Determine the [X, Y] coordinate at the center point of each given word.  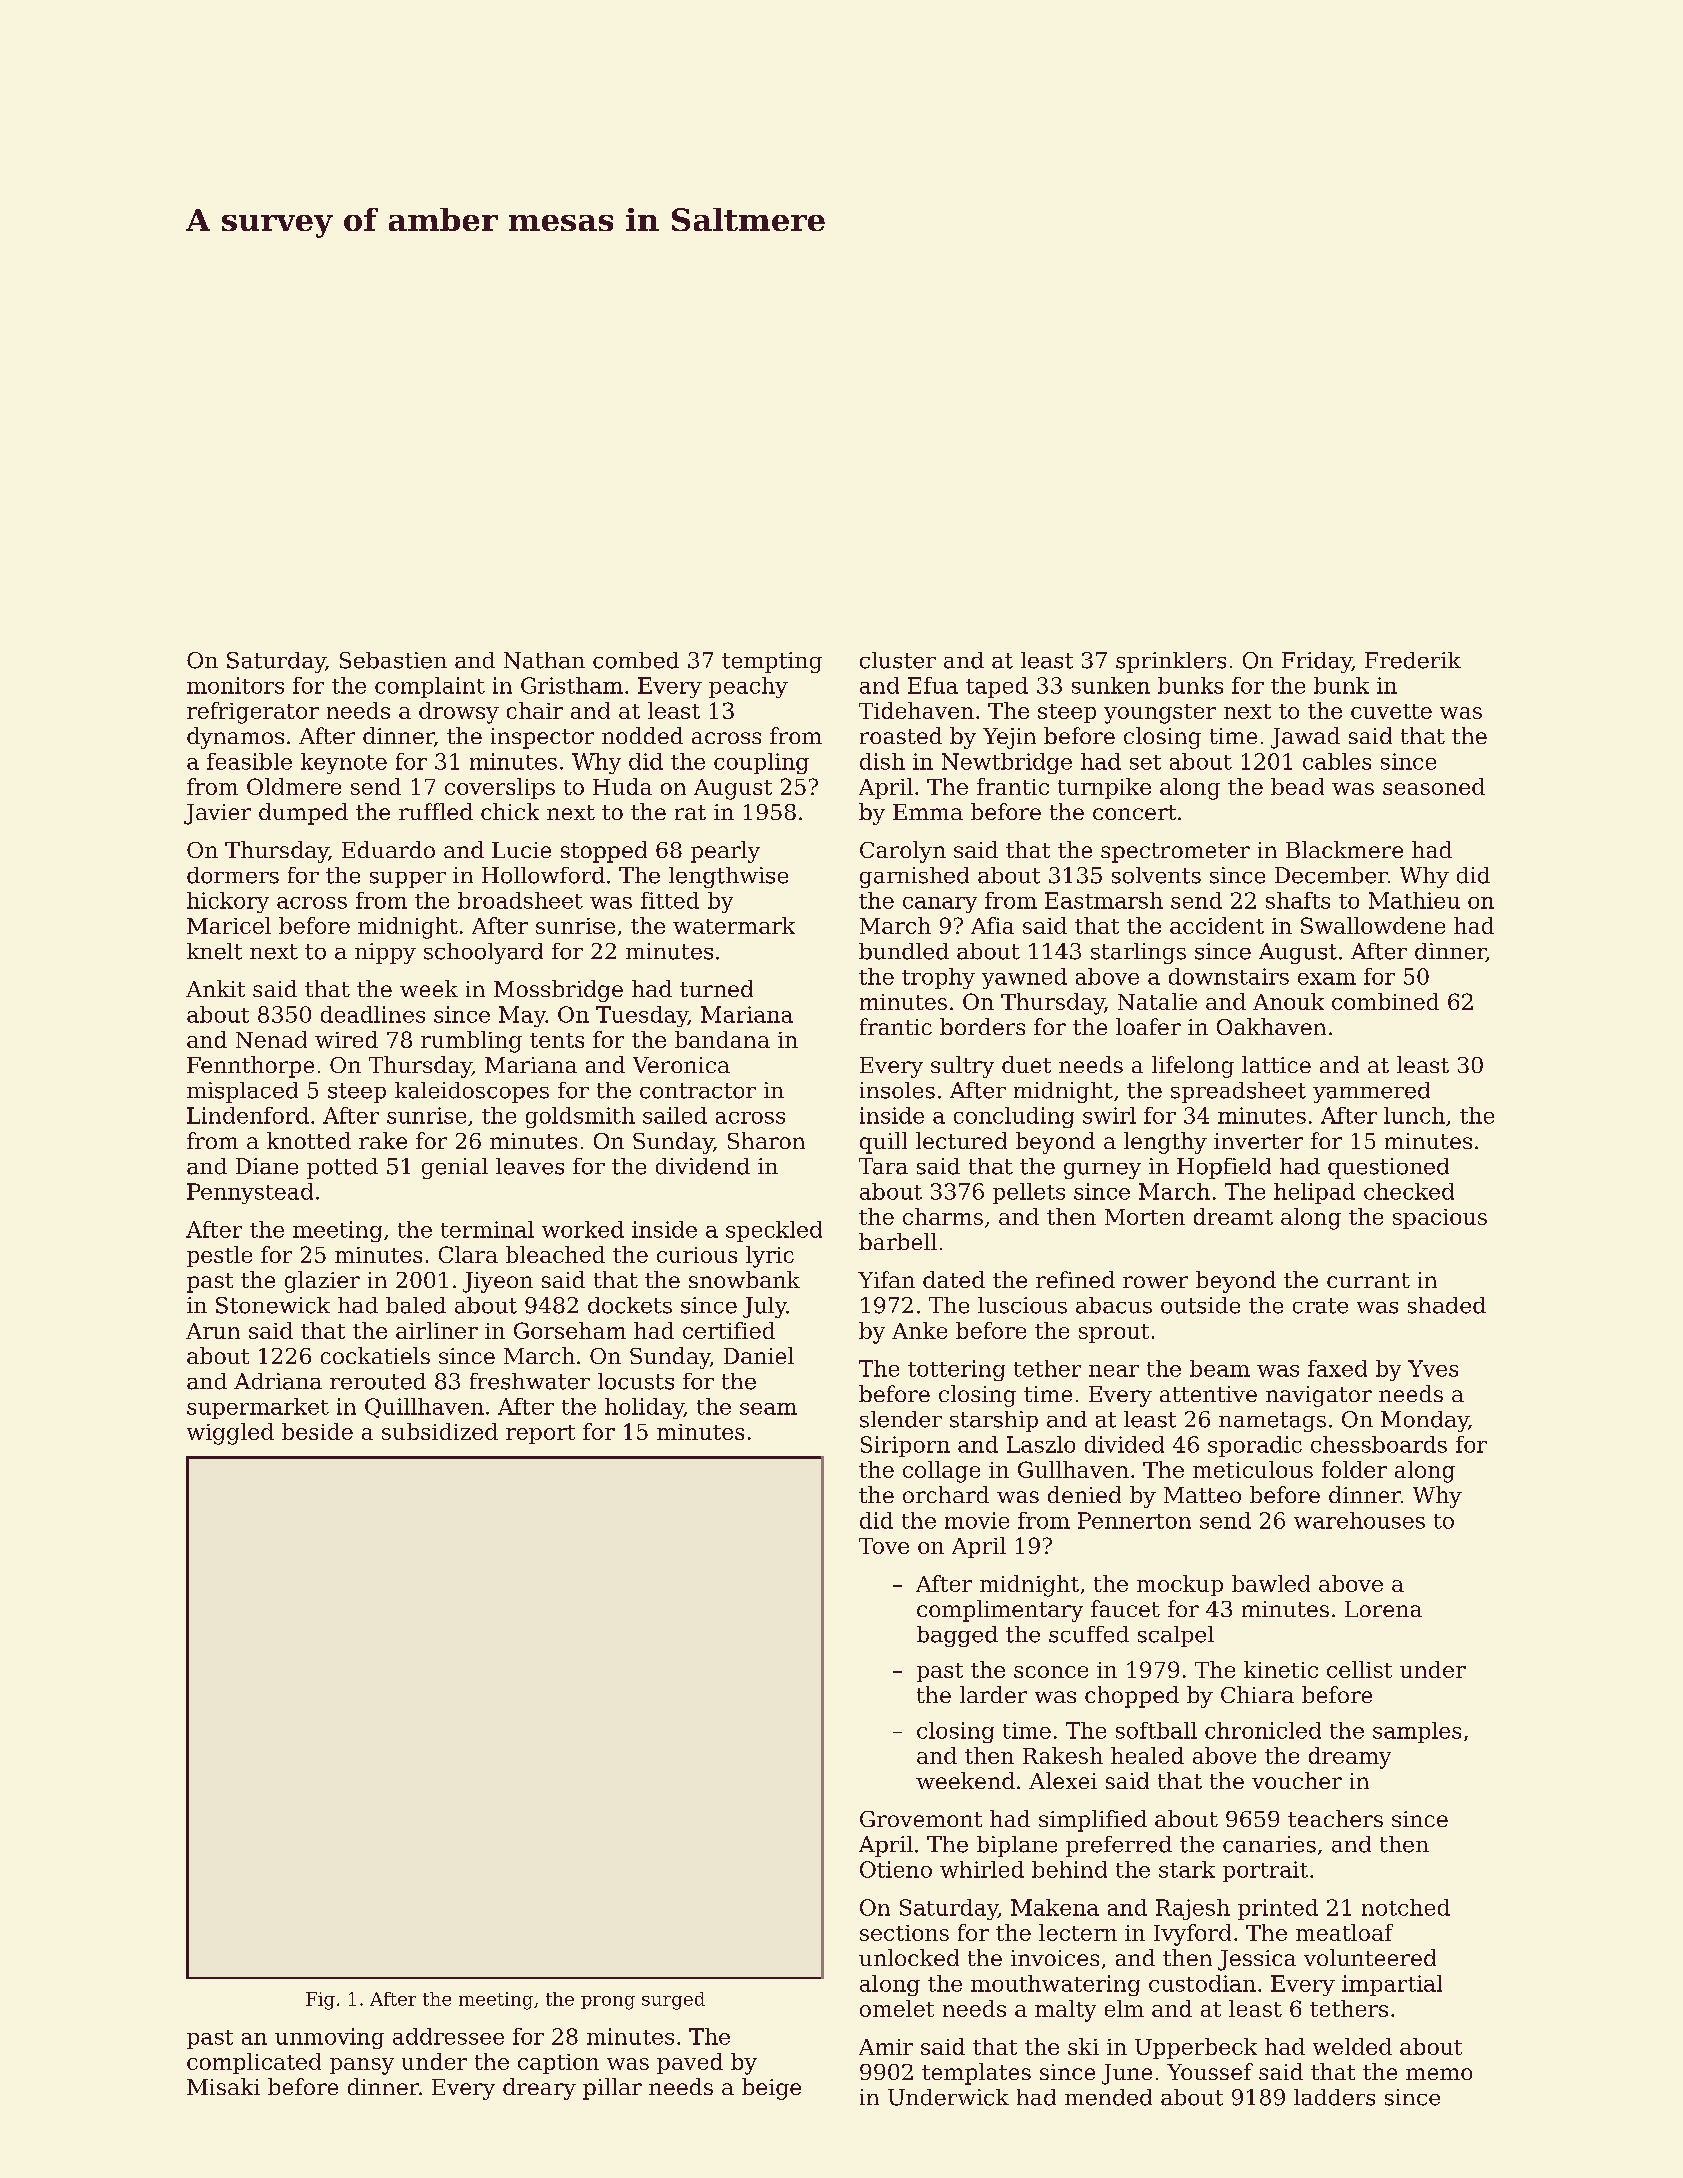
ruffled [436, 811]
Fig [320, 2001]
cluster [898, 660]
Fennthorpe [250, 1067]
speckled [774, 1231]
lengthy [1165, 1143]
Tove [884, 1546]
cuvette [1391, 711]
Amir [886, 2047]
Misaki [223, 2086]
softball [1156, 1730]
